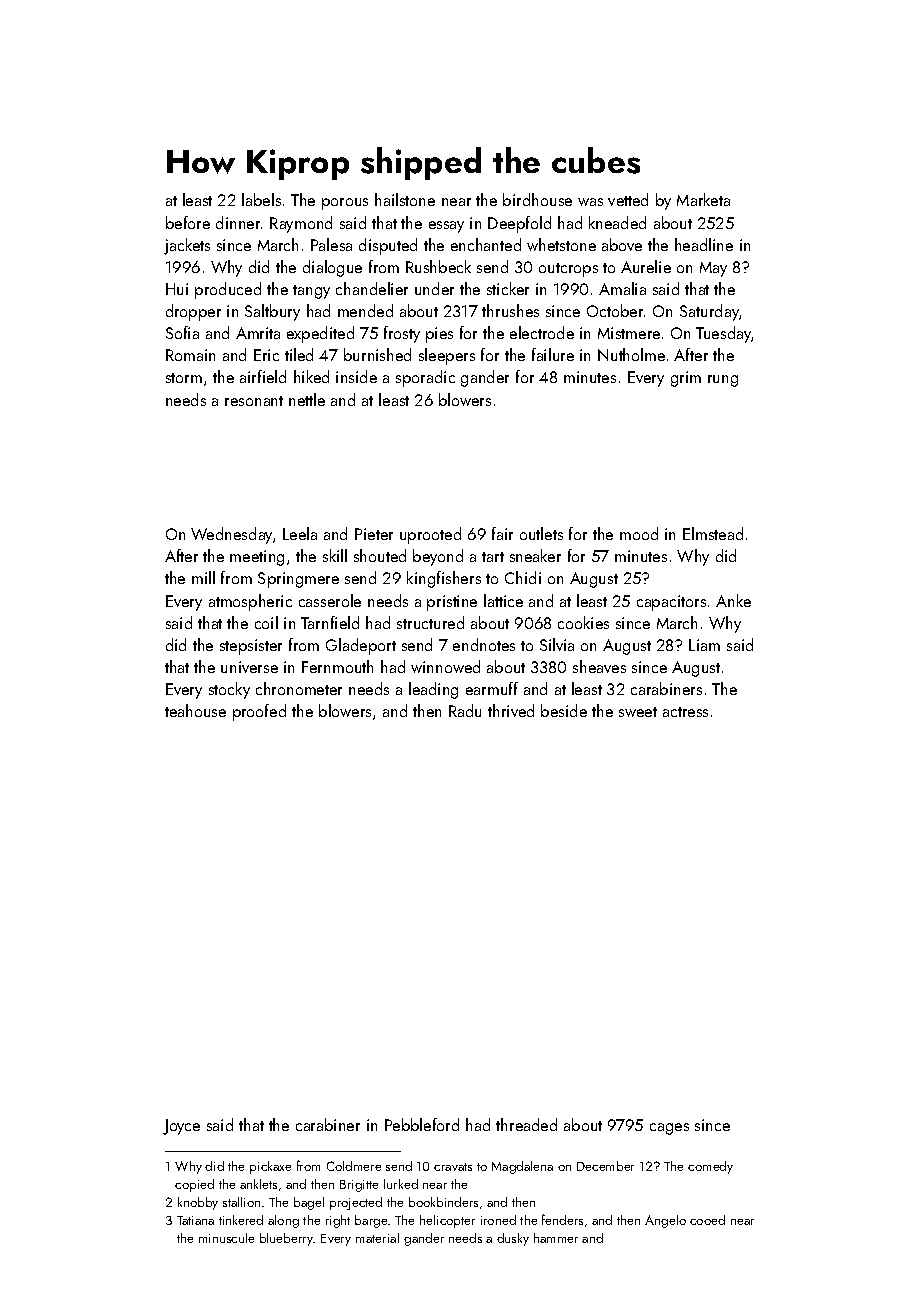 This screenshot has height=1311, width=924. Describe the element at coordinates (686, 379) in the screenshot. I see `grim` at that location.
